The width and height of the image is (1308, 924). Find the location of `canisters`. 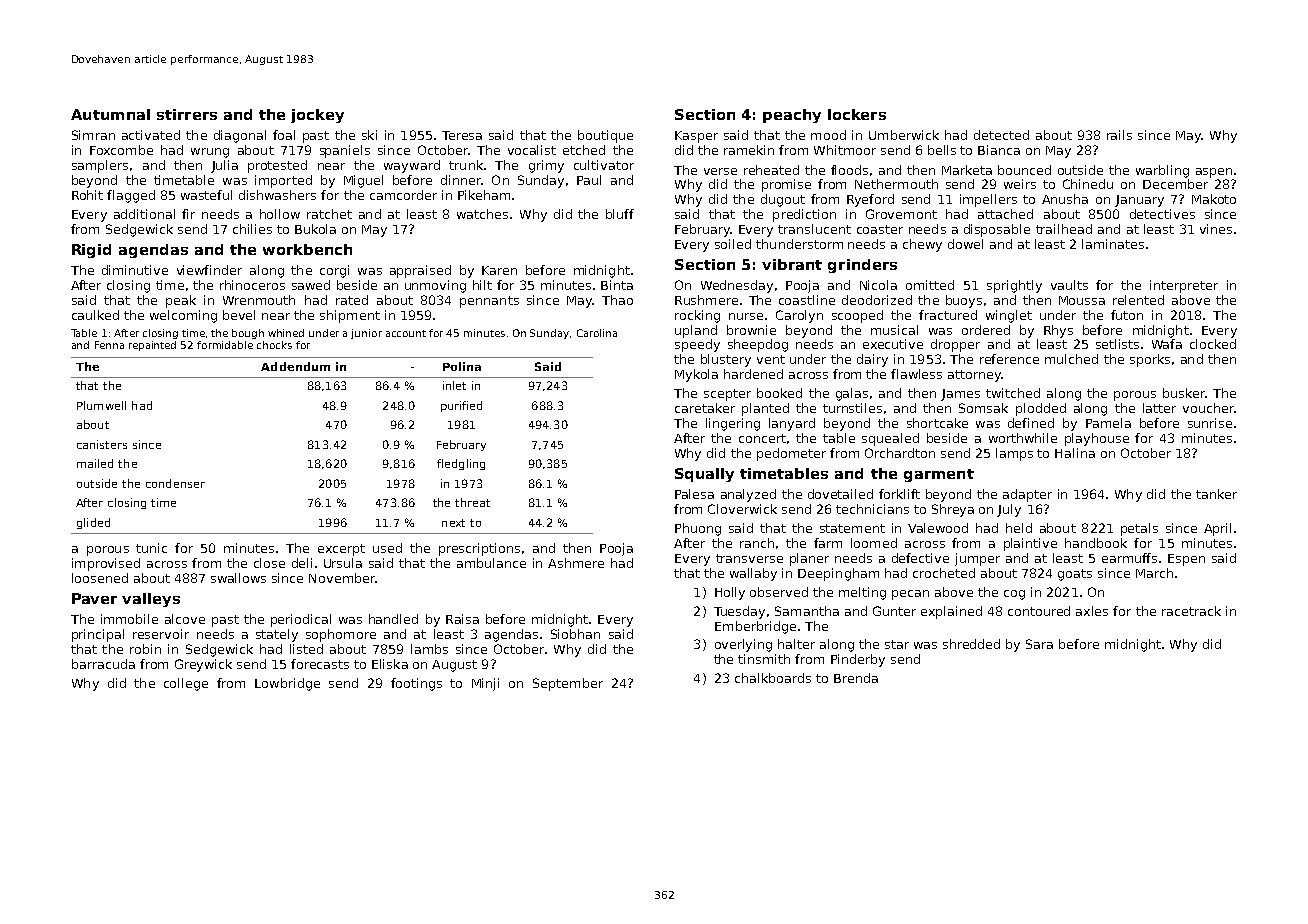

canisters is located at coordinates (102, 444).
